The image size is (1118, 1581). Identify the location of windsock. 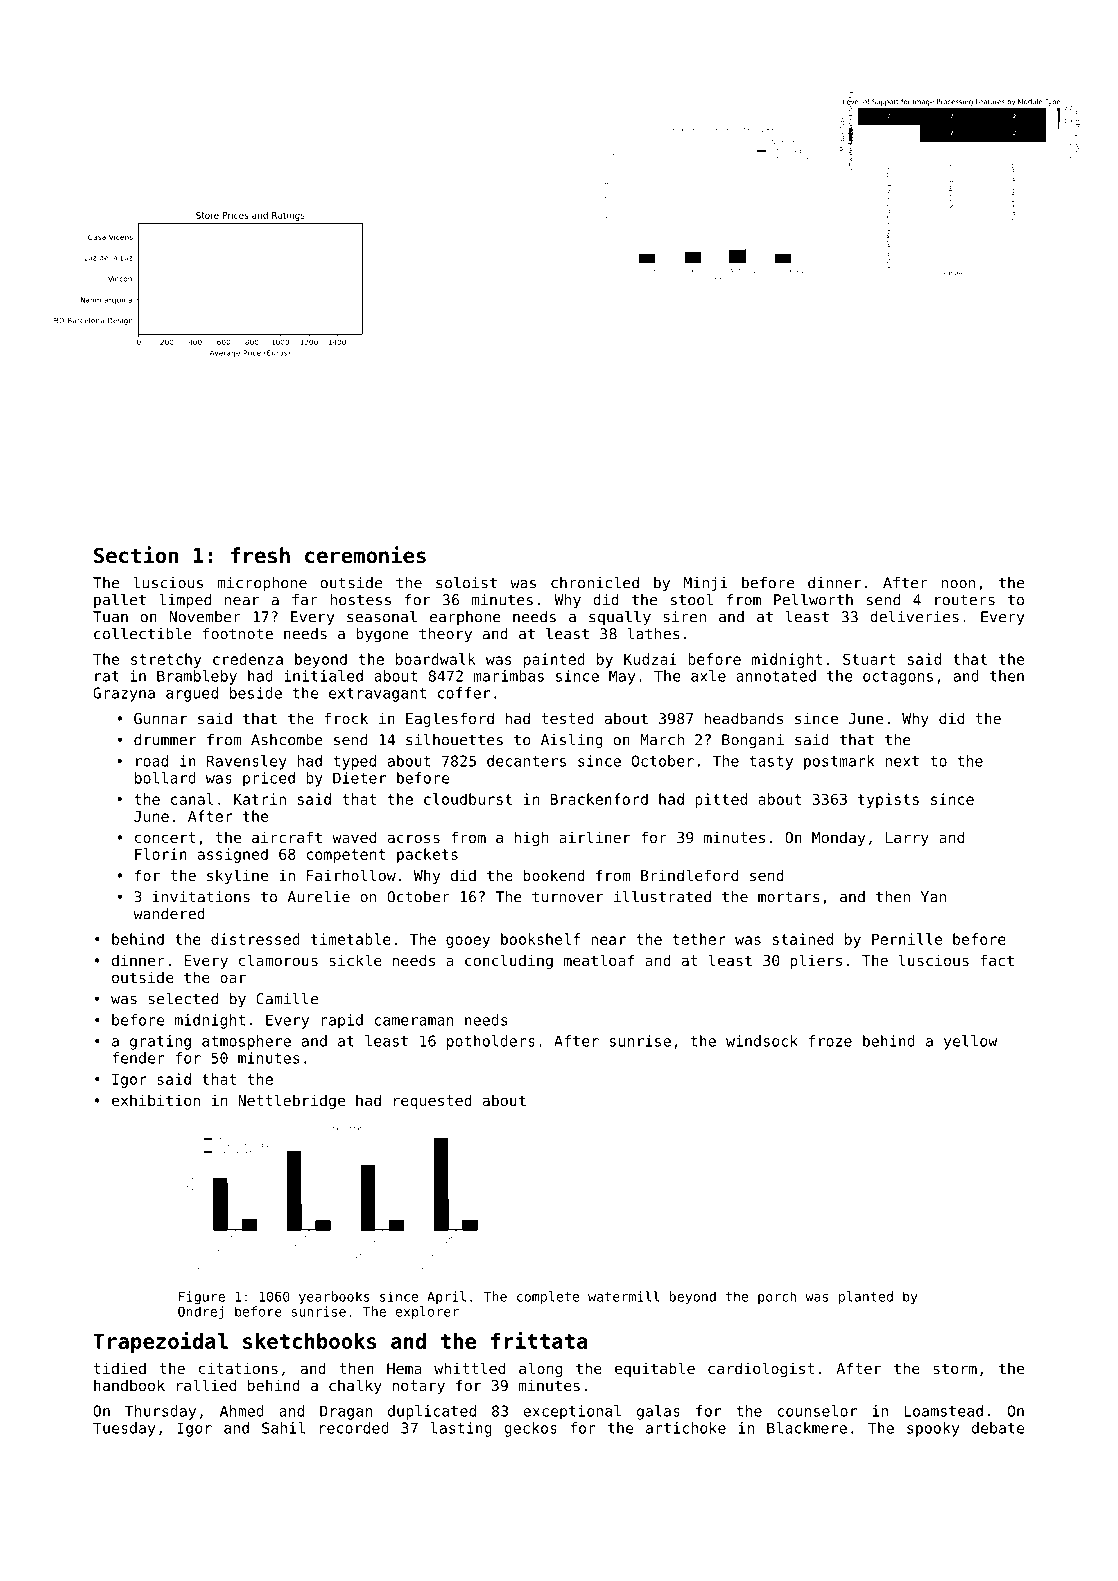
(762, 1041).
